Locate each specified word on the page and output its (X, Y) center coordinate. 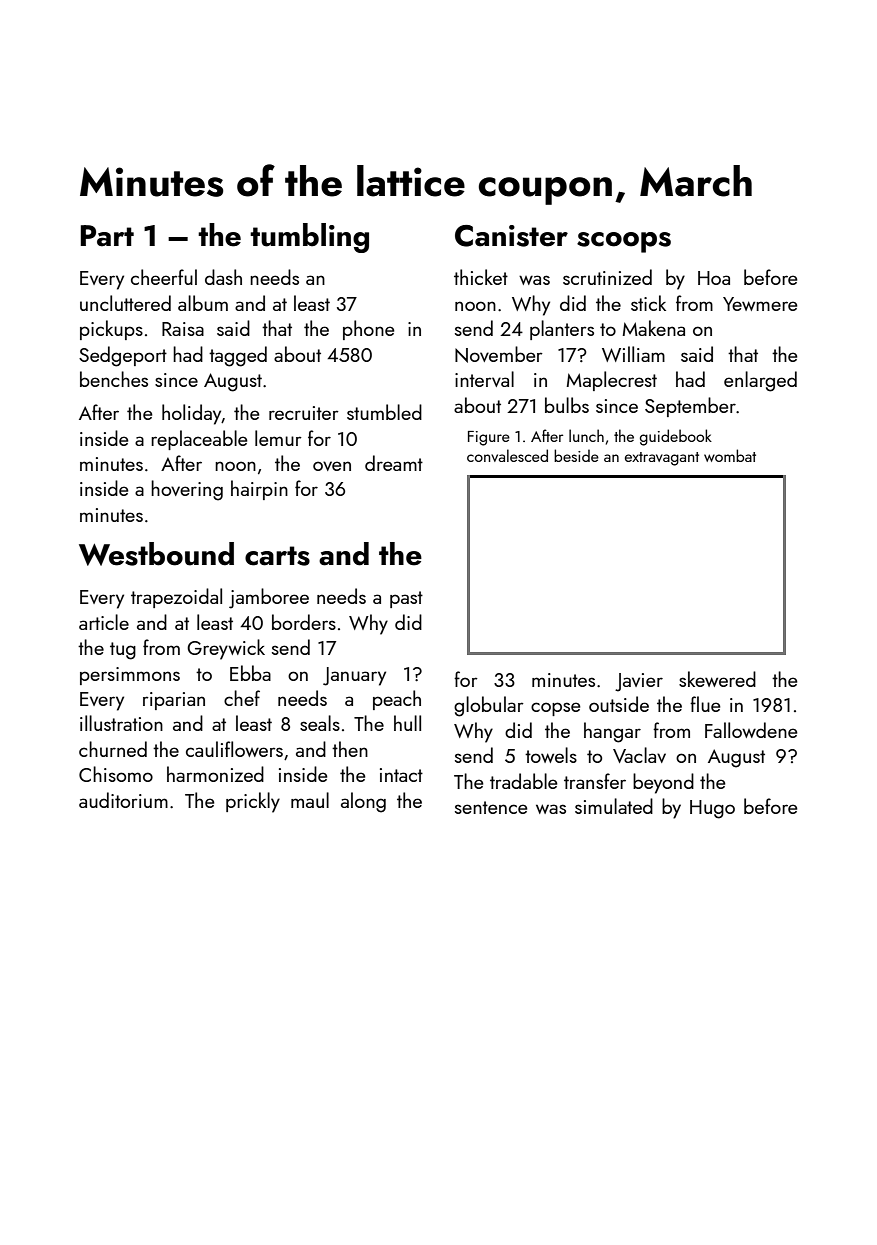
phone (369, 330)
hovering (187, 490)
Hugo (712, 809)
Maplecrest (612, 381)
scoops (624, 242)
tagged (238, 356)
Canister (511, 236)
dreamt (394, 463)
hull (407, 723)
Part (107, 236)
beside (576, 455)
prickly (253, 802)
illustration (121, 723)
